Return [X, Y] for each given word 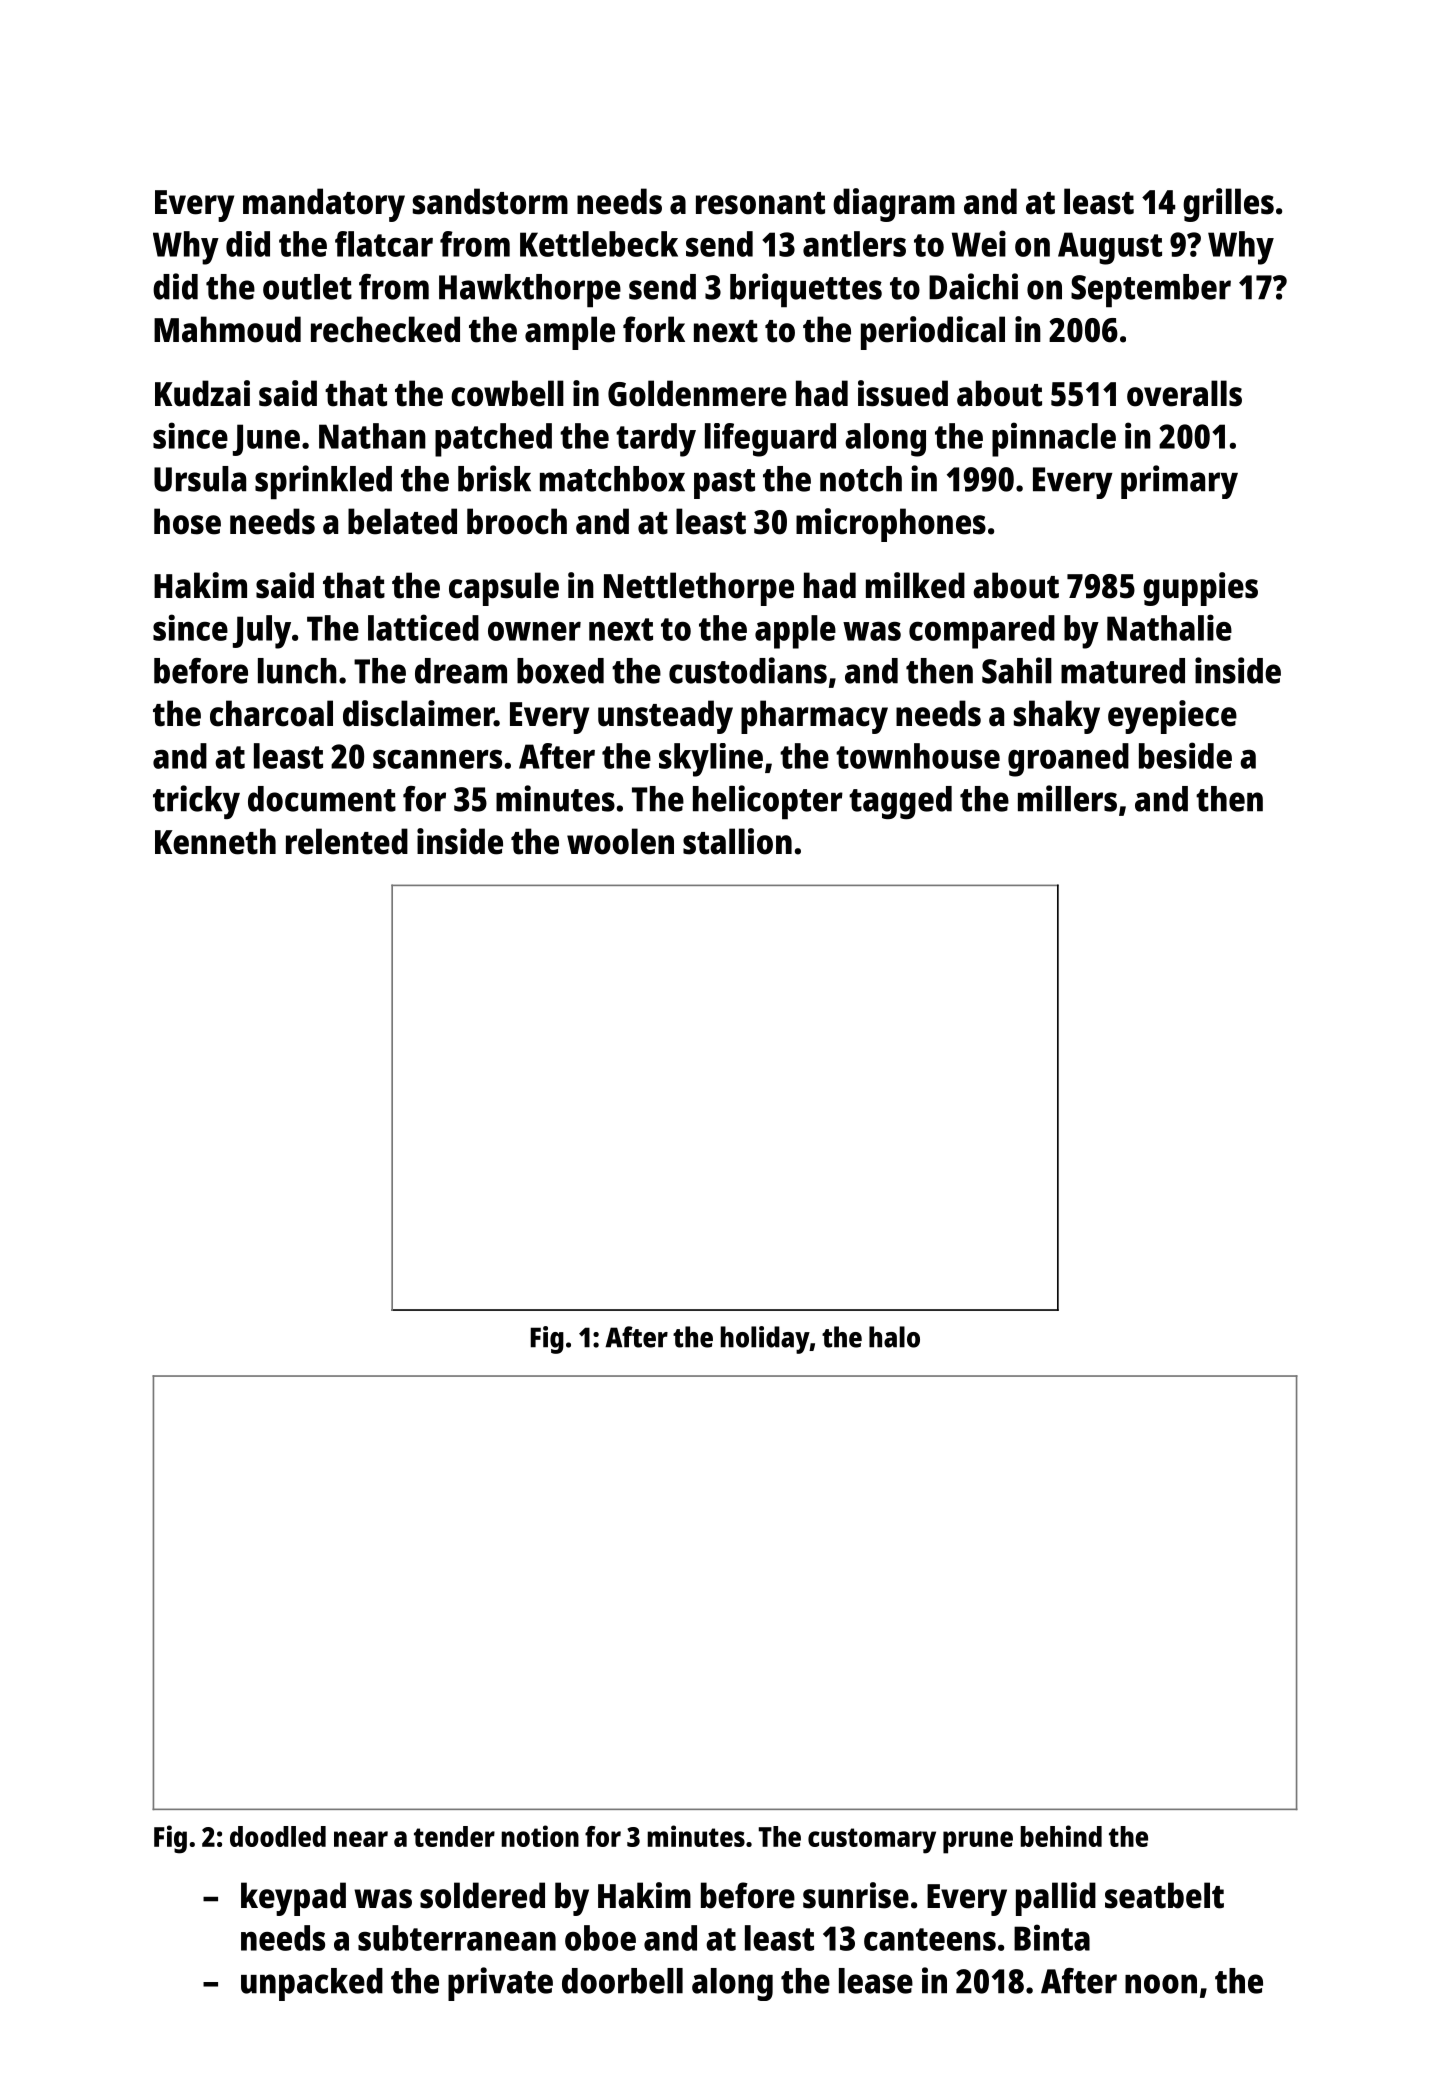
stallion [737, 841]
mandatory [324, 205]
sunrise [856, 1895]
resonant [760, 203]
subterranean [457, 1938]
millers [1067, 798]
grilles [1228, 205]
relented [347, 841]
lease [876, 1981]
